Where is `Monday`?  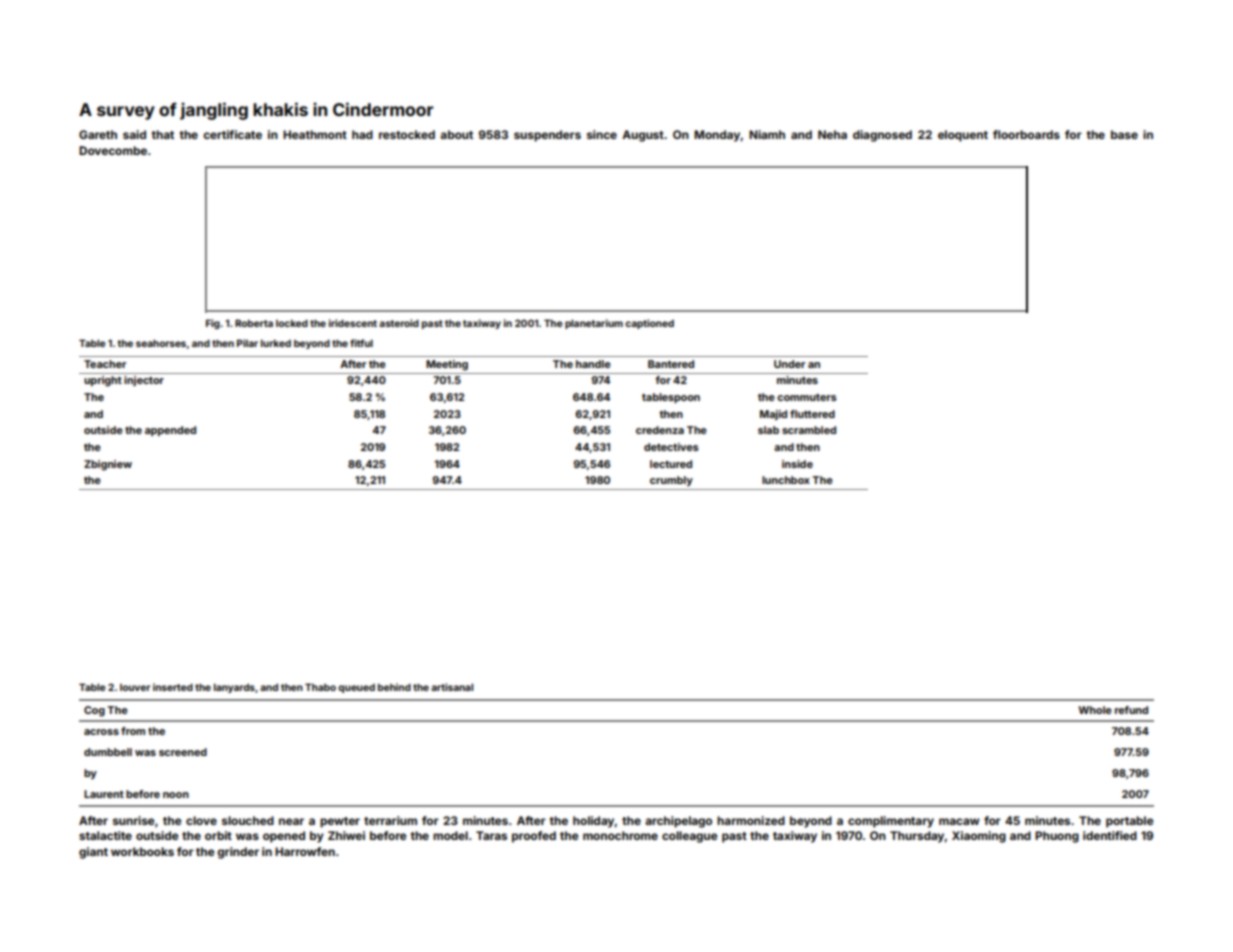
Monday is located at coordinates (717, 136).
